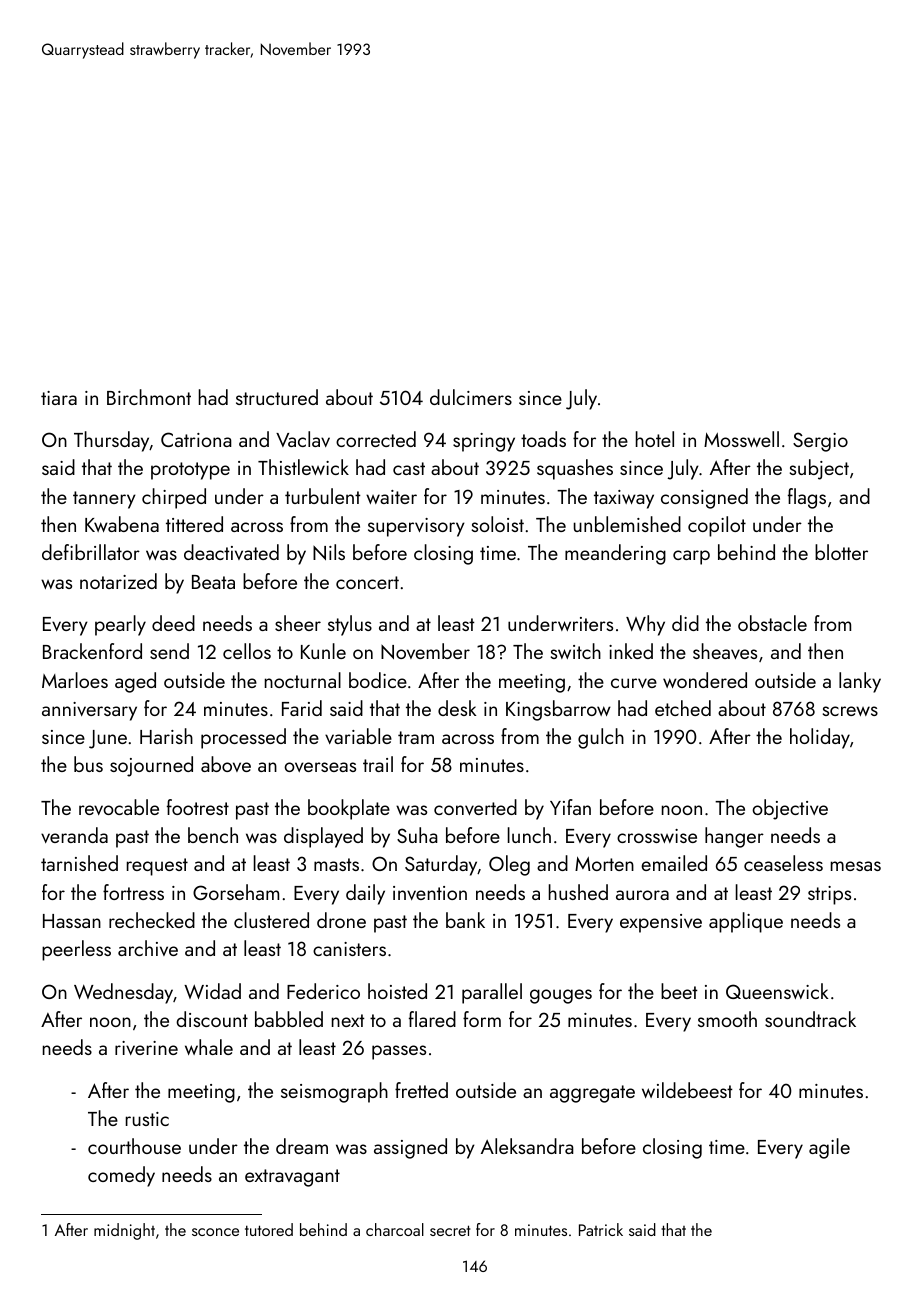  I want to click on springy, so click(484, 442).
